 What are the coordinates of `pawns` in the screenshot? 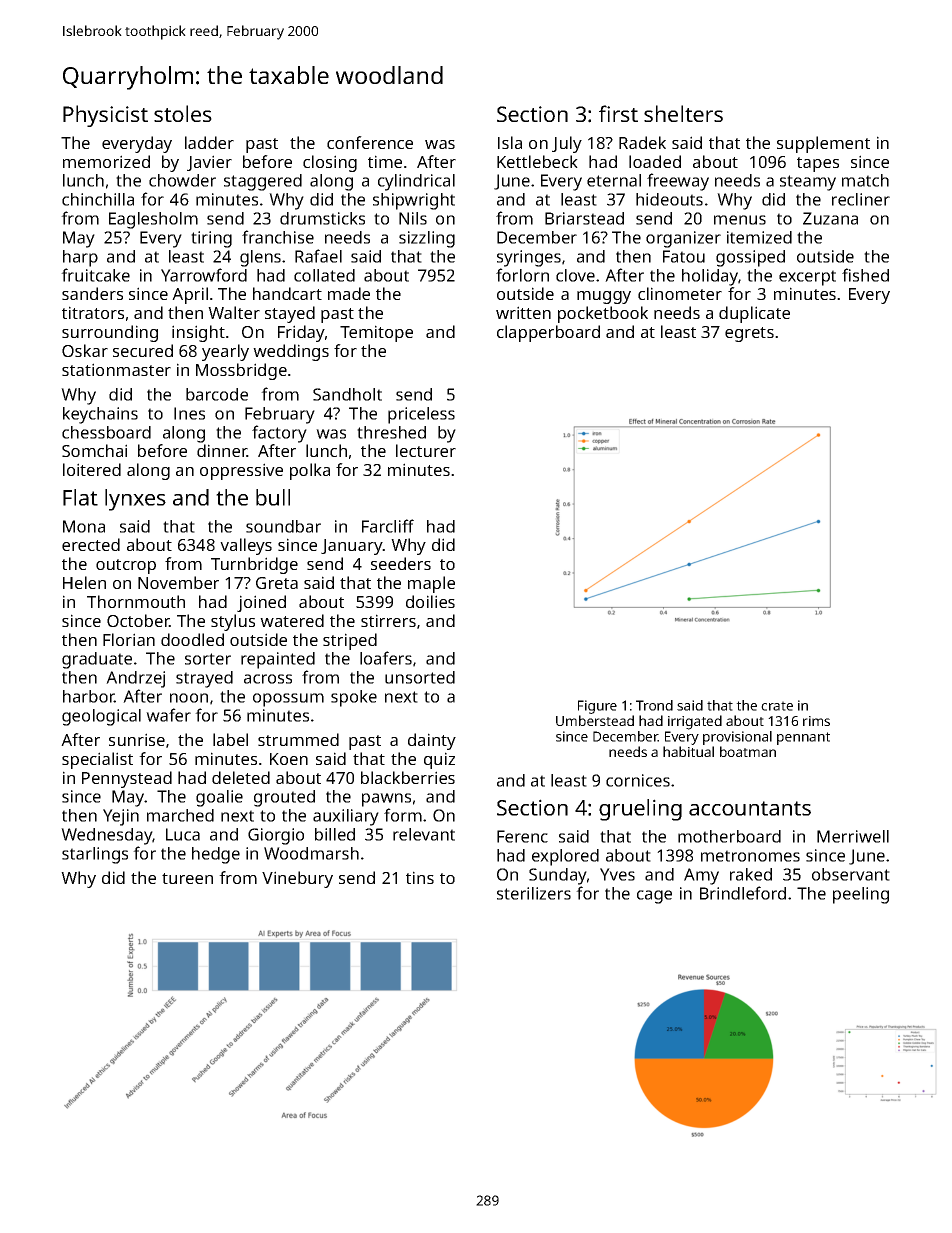 It's located at (386, 800).
